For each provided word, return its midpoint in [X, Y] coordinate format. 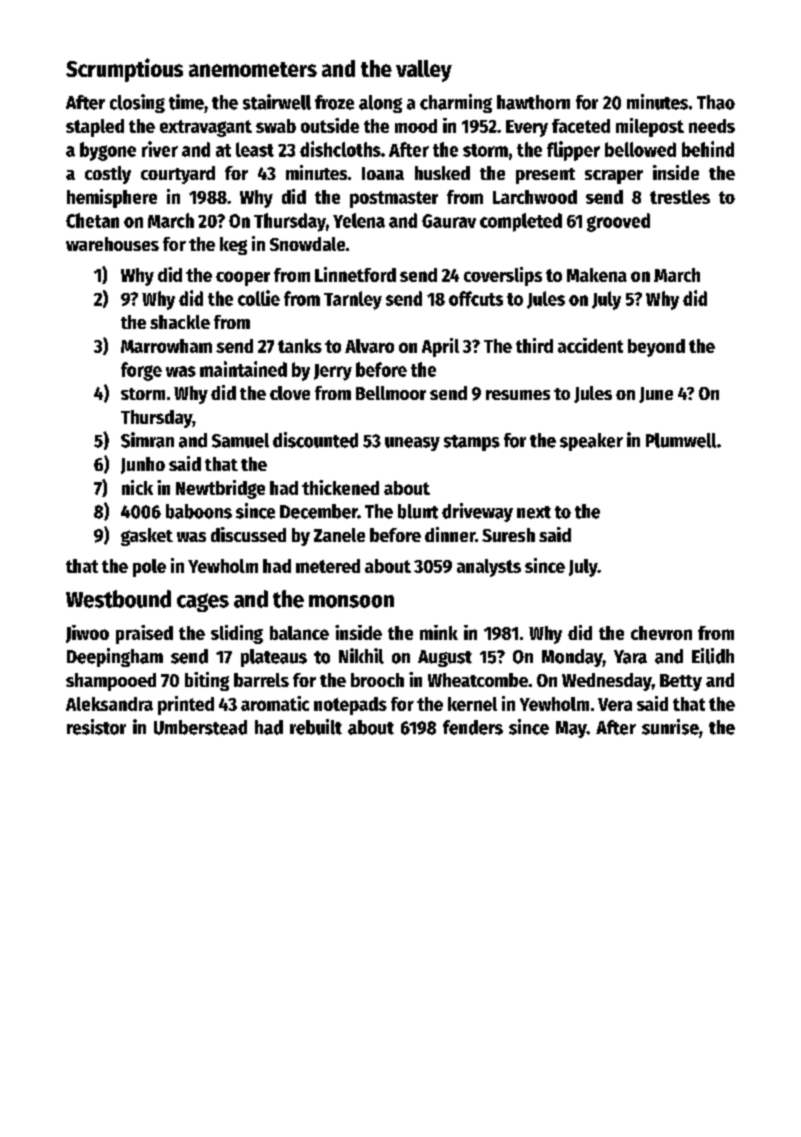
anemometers [253, 69]
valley [424, 71]
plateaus [274, 658]
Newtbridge [220, 489]
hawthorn [533, 102]
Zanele [339, 535]
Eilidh [713, 656]
